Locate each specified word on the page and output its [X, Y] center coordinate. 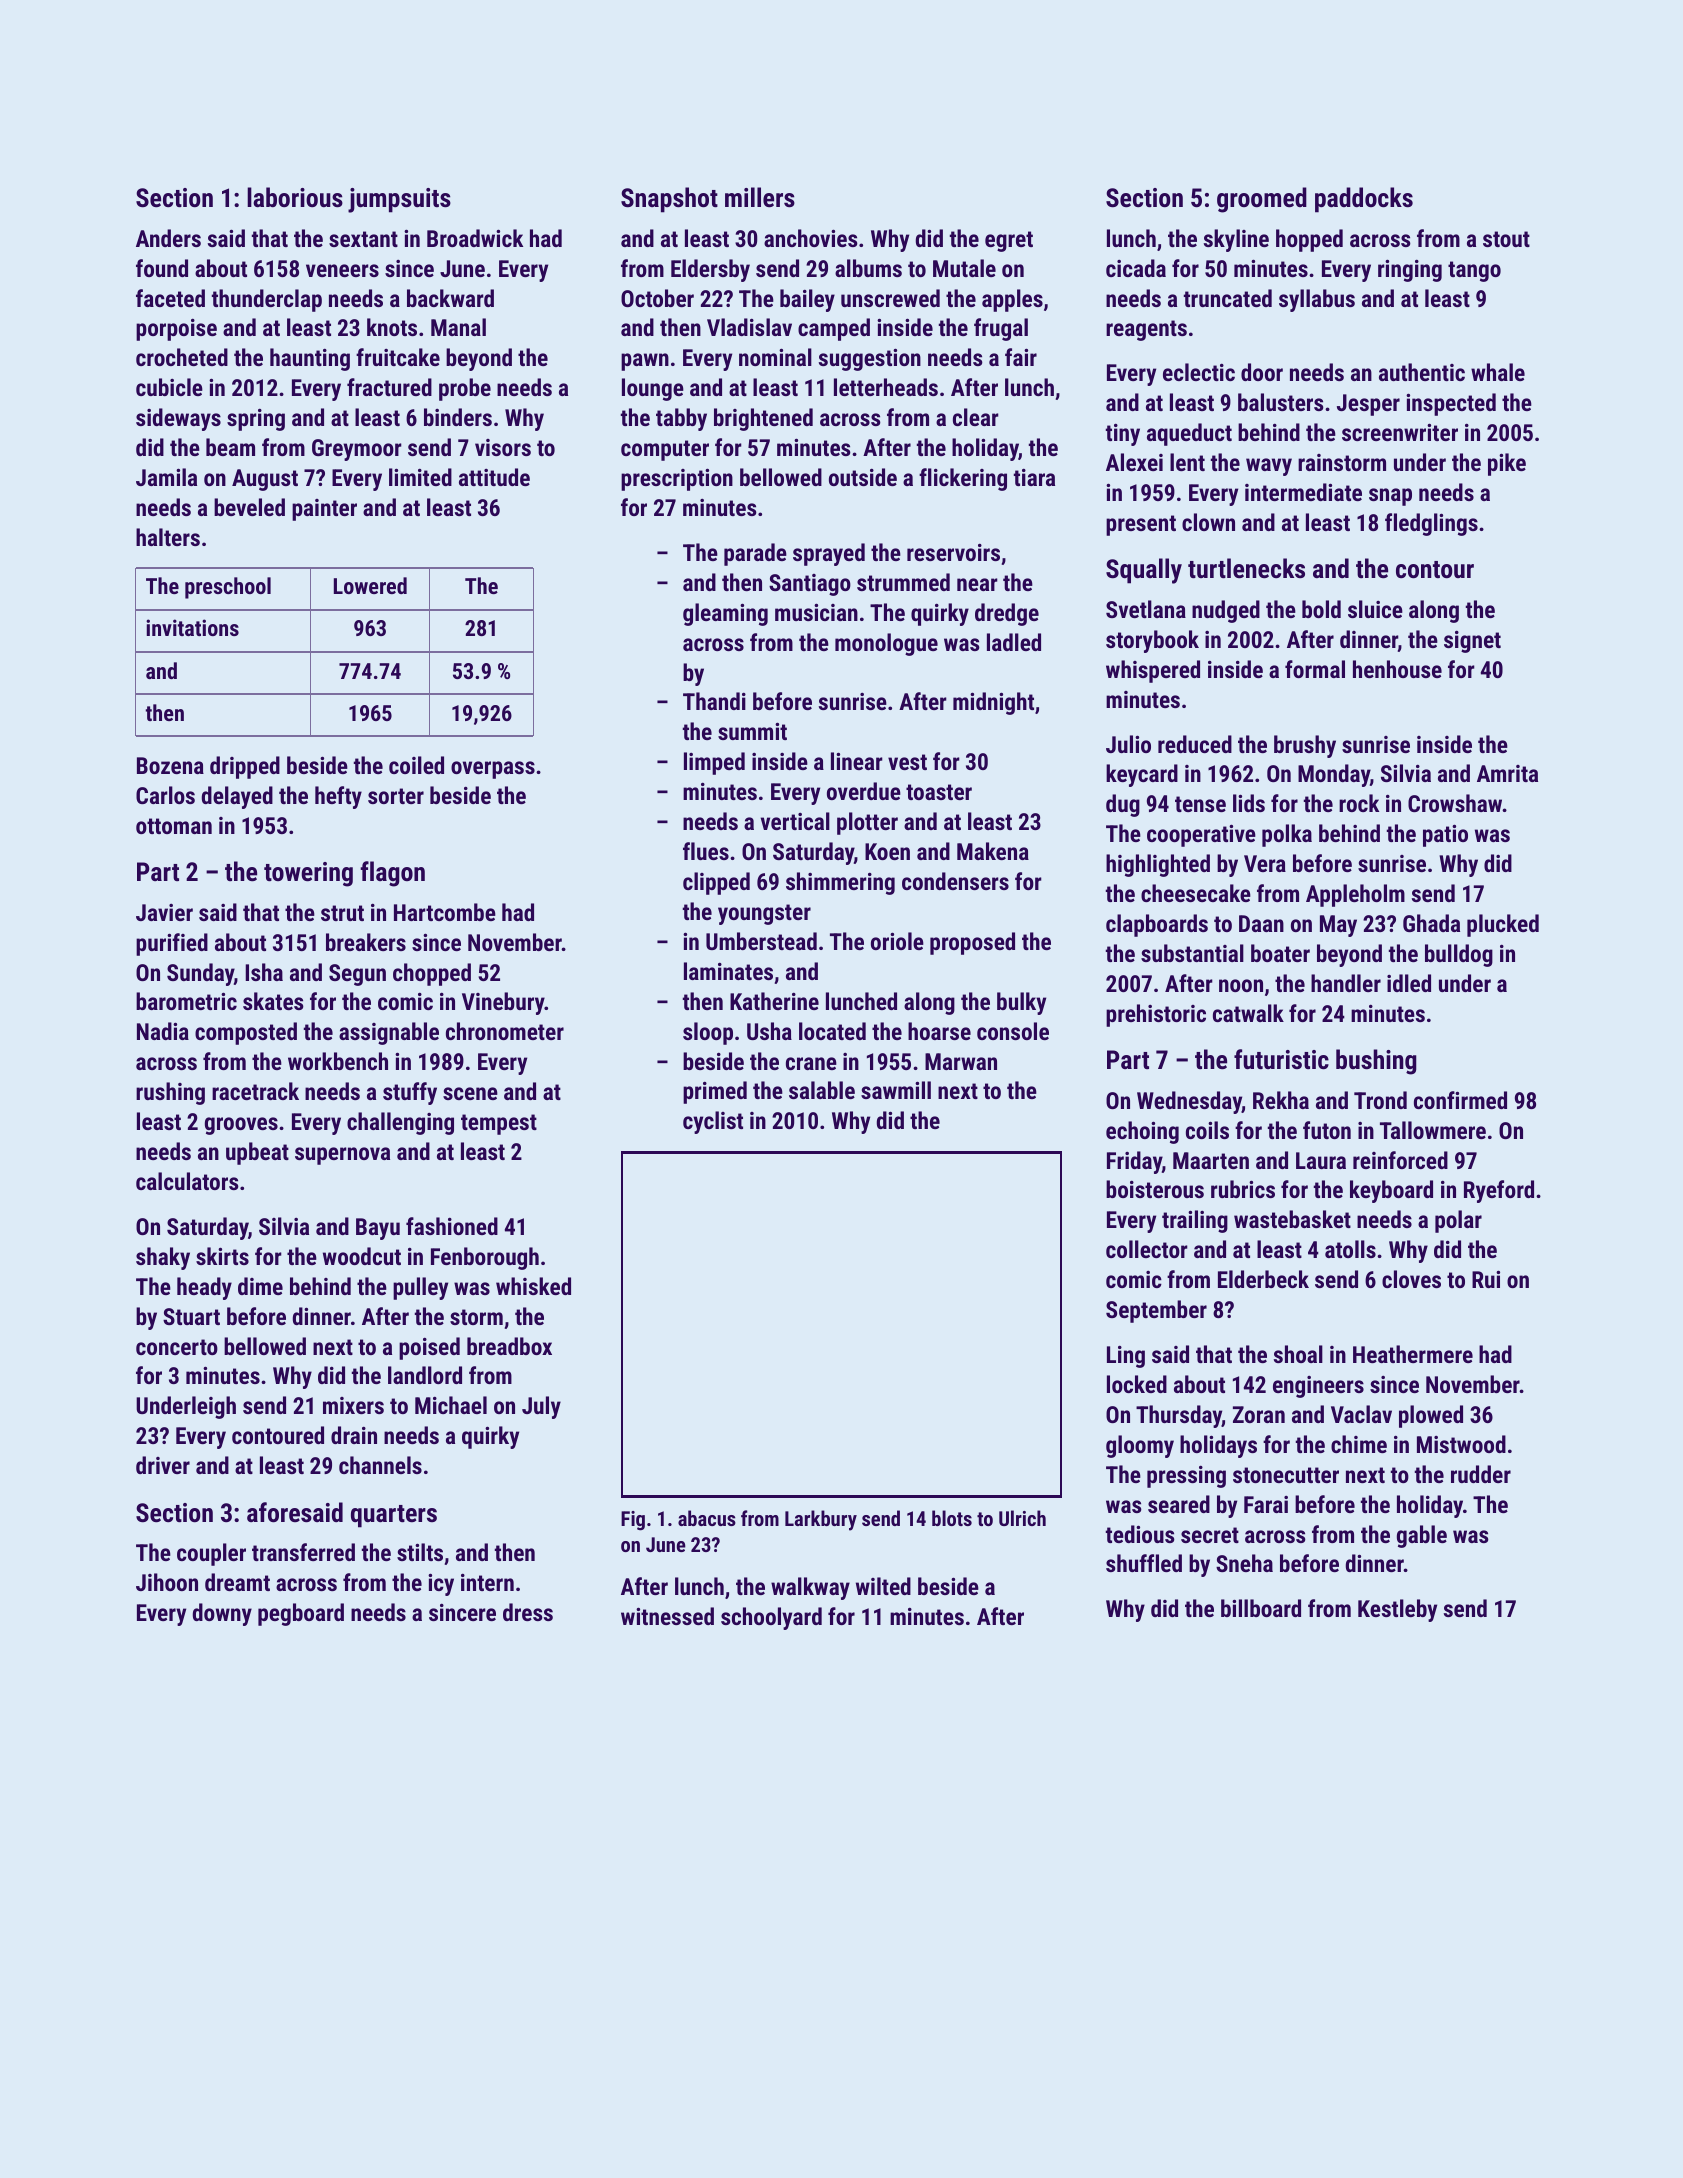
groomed [1262, 200]
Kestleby [1397, 1610]
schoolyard [771, 1618]
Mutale [964, 268]
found [162, 268]
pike [1507, 464]
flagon [392, 874]
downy [222, 1614]
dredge [1007, 614]
